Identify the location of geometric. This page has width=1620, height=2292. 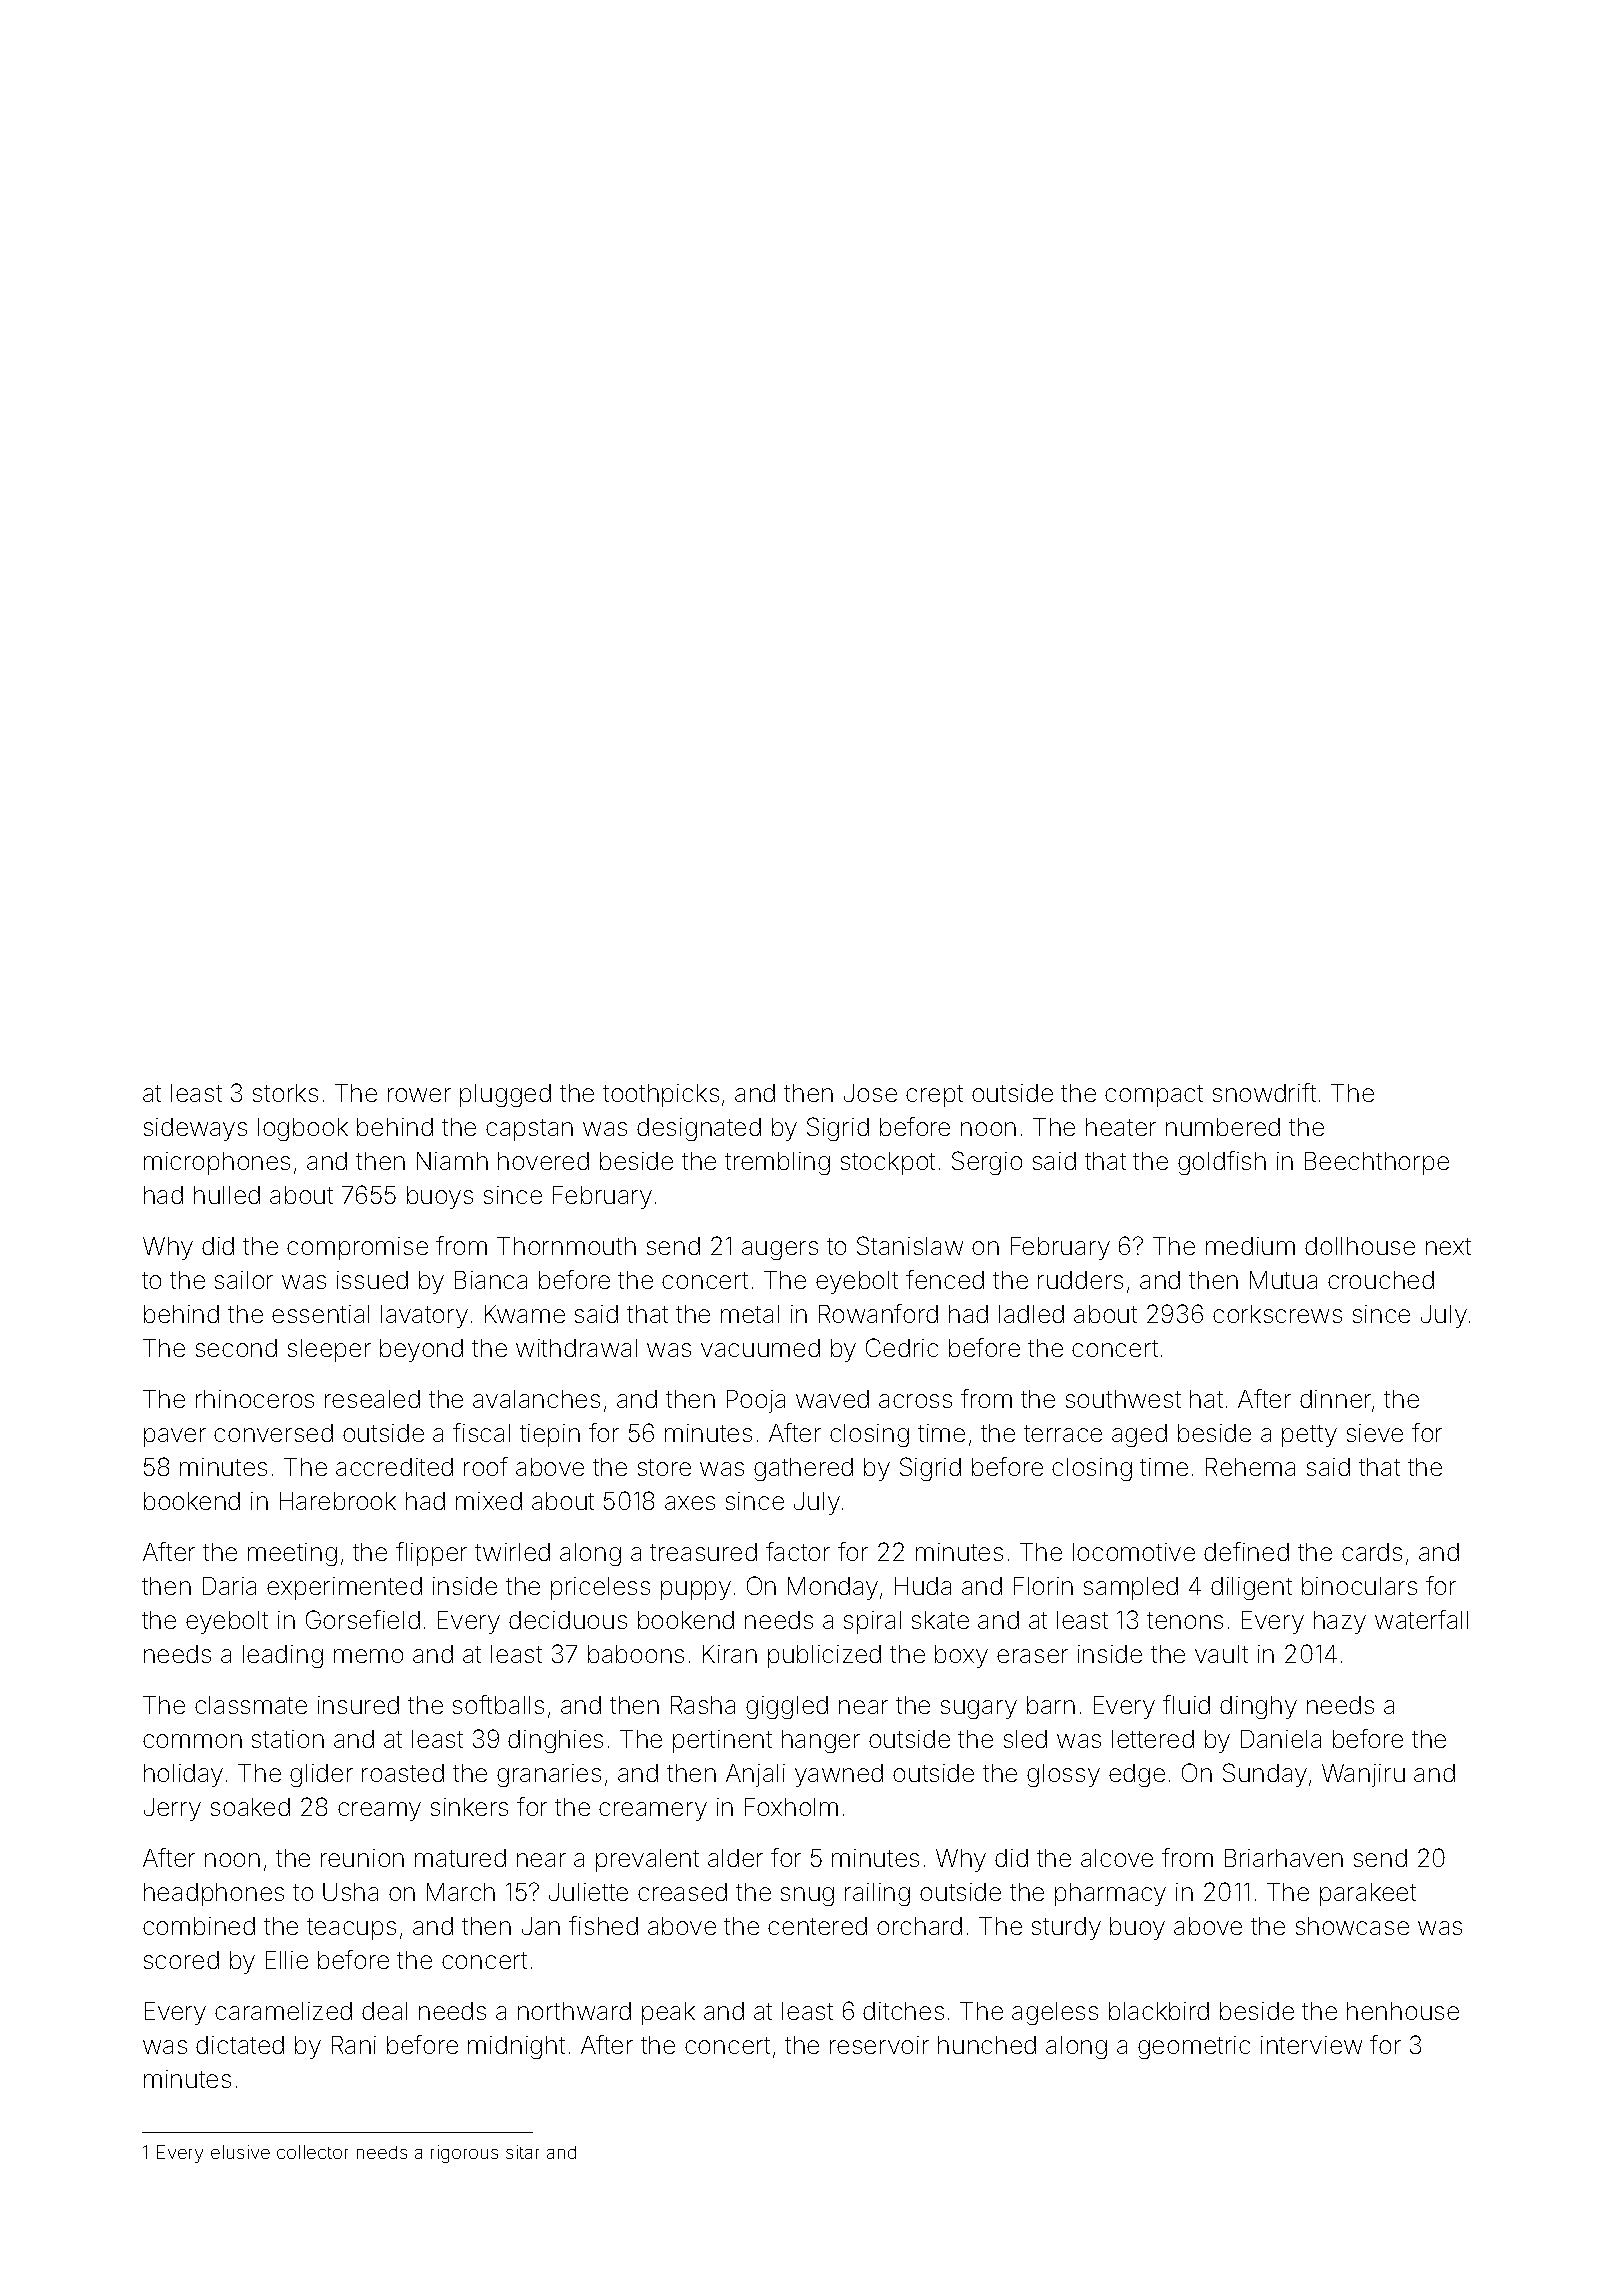
(1194, 2047).
